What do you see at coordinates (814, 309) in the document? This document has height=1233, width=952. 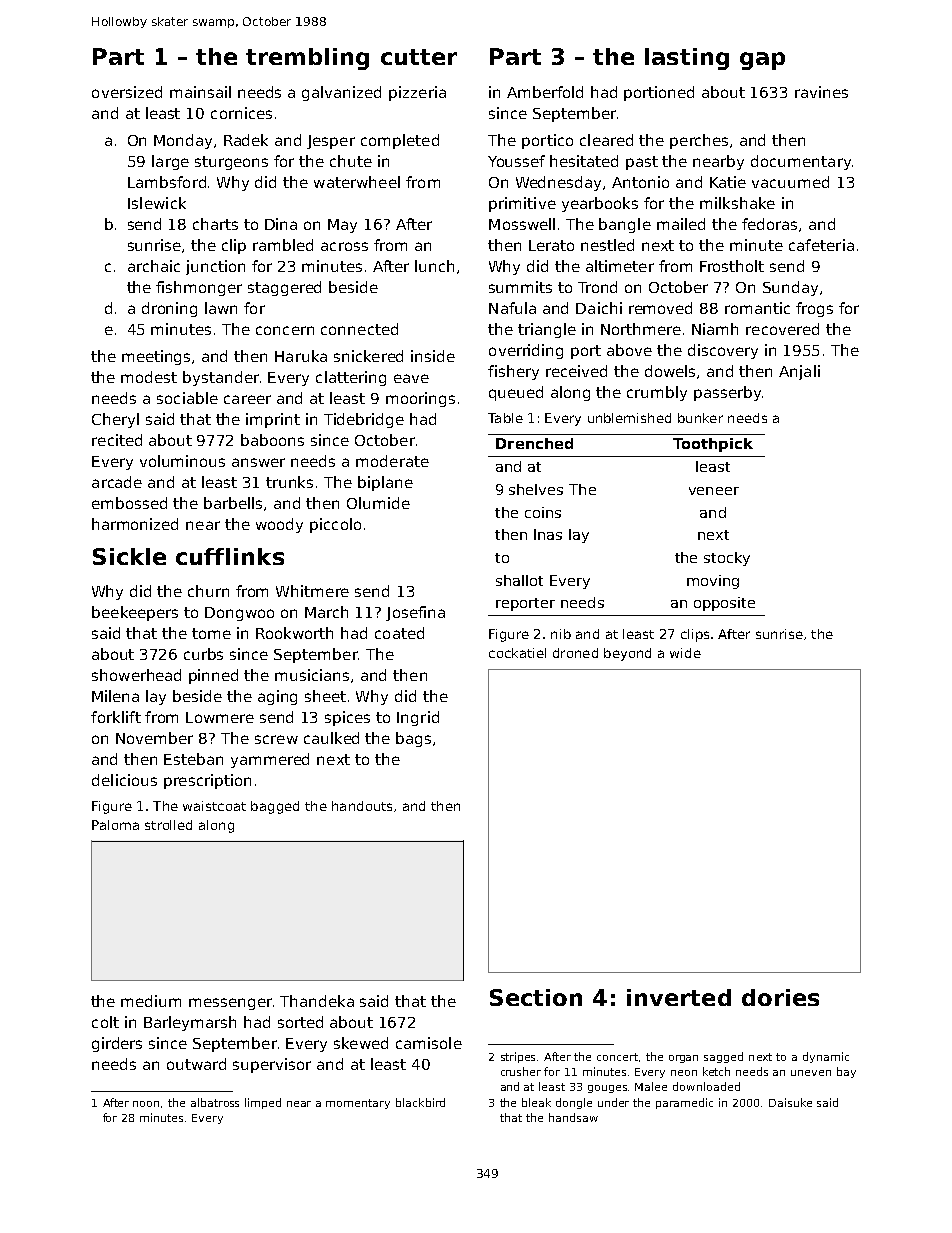 I see `frogs` at bounding box center [814, 309].
